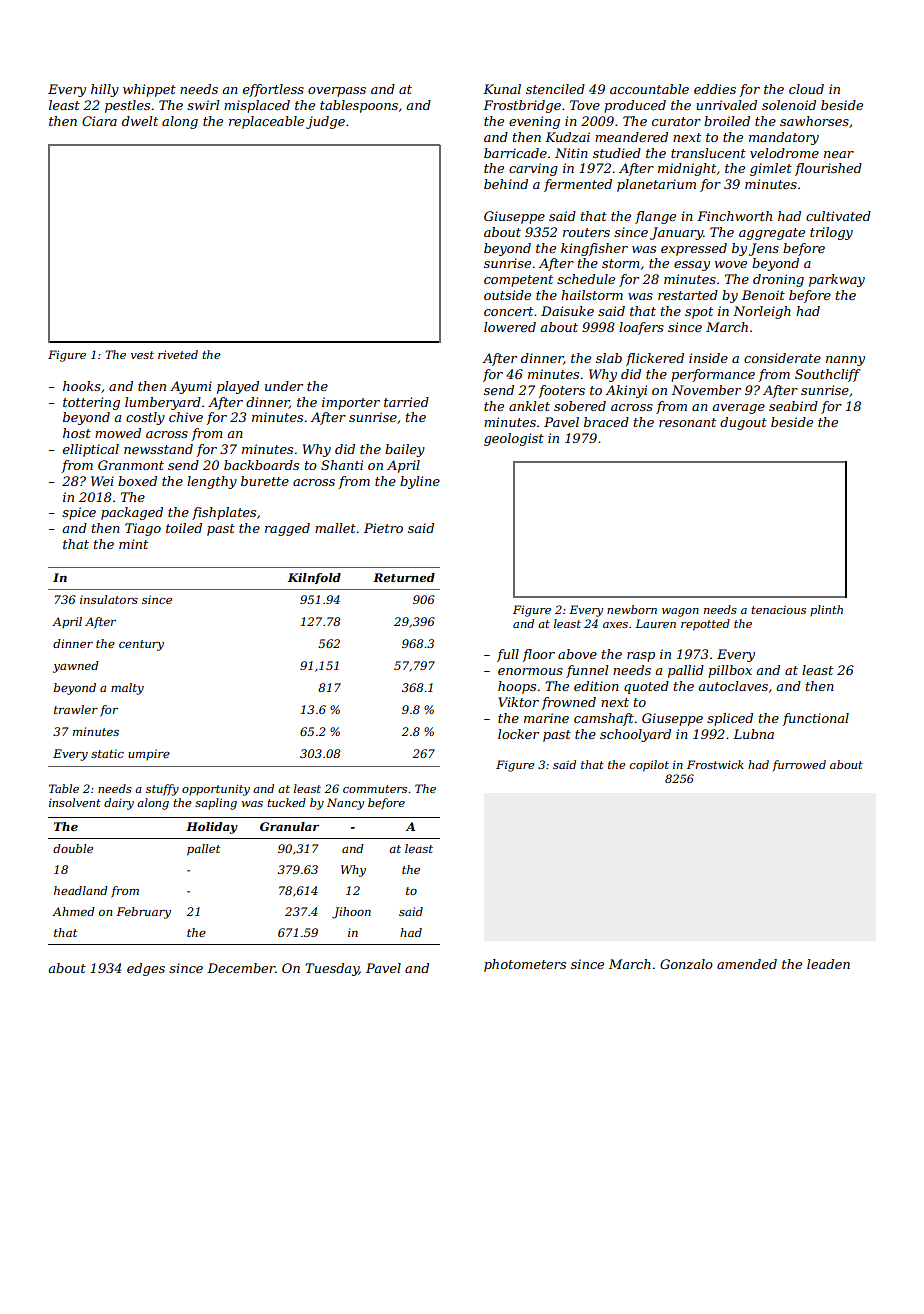  What do you see at coordinates (831, 233) in the screenshot?
I see `trilogy` at bounding box center [831, 233].
